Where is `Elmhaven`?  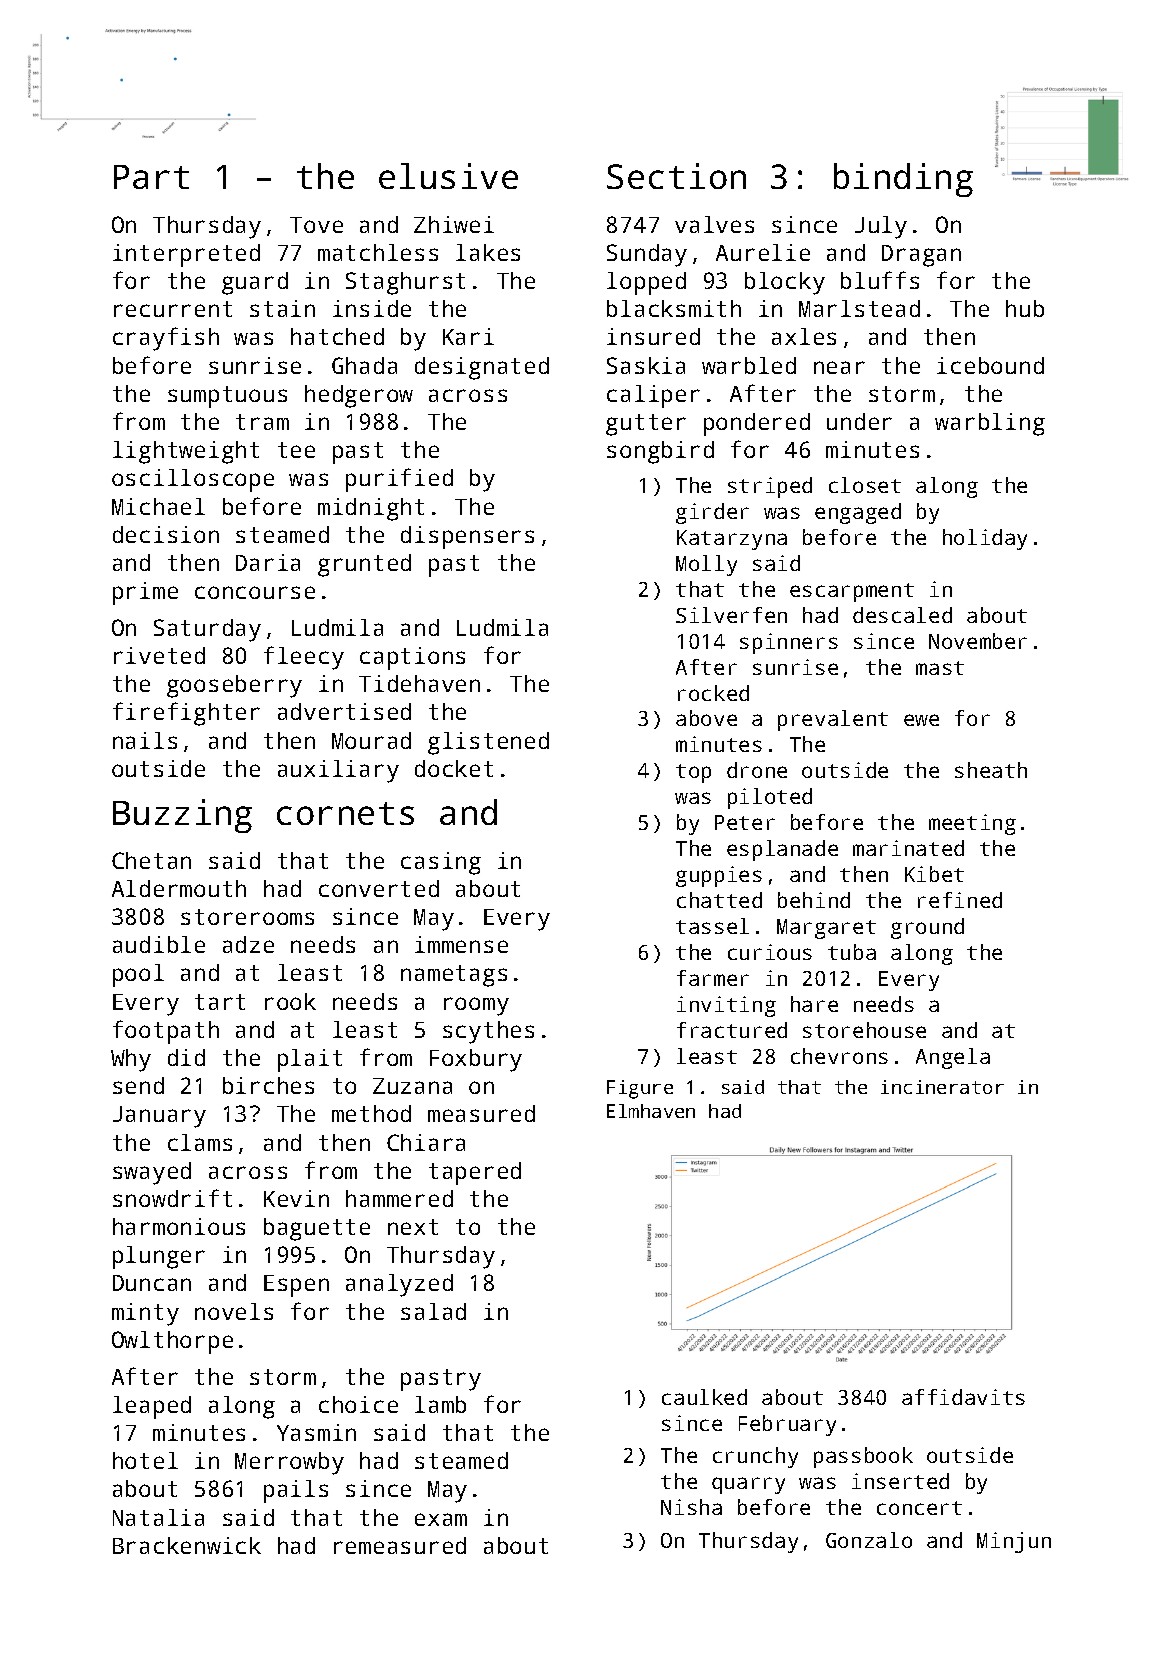 Elmhaven is located at coordinates (651, 1111).
